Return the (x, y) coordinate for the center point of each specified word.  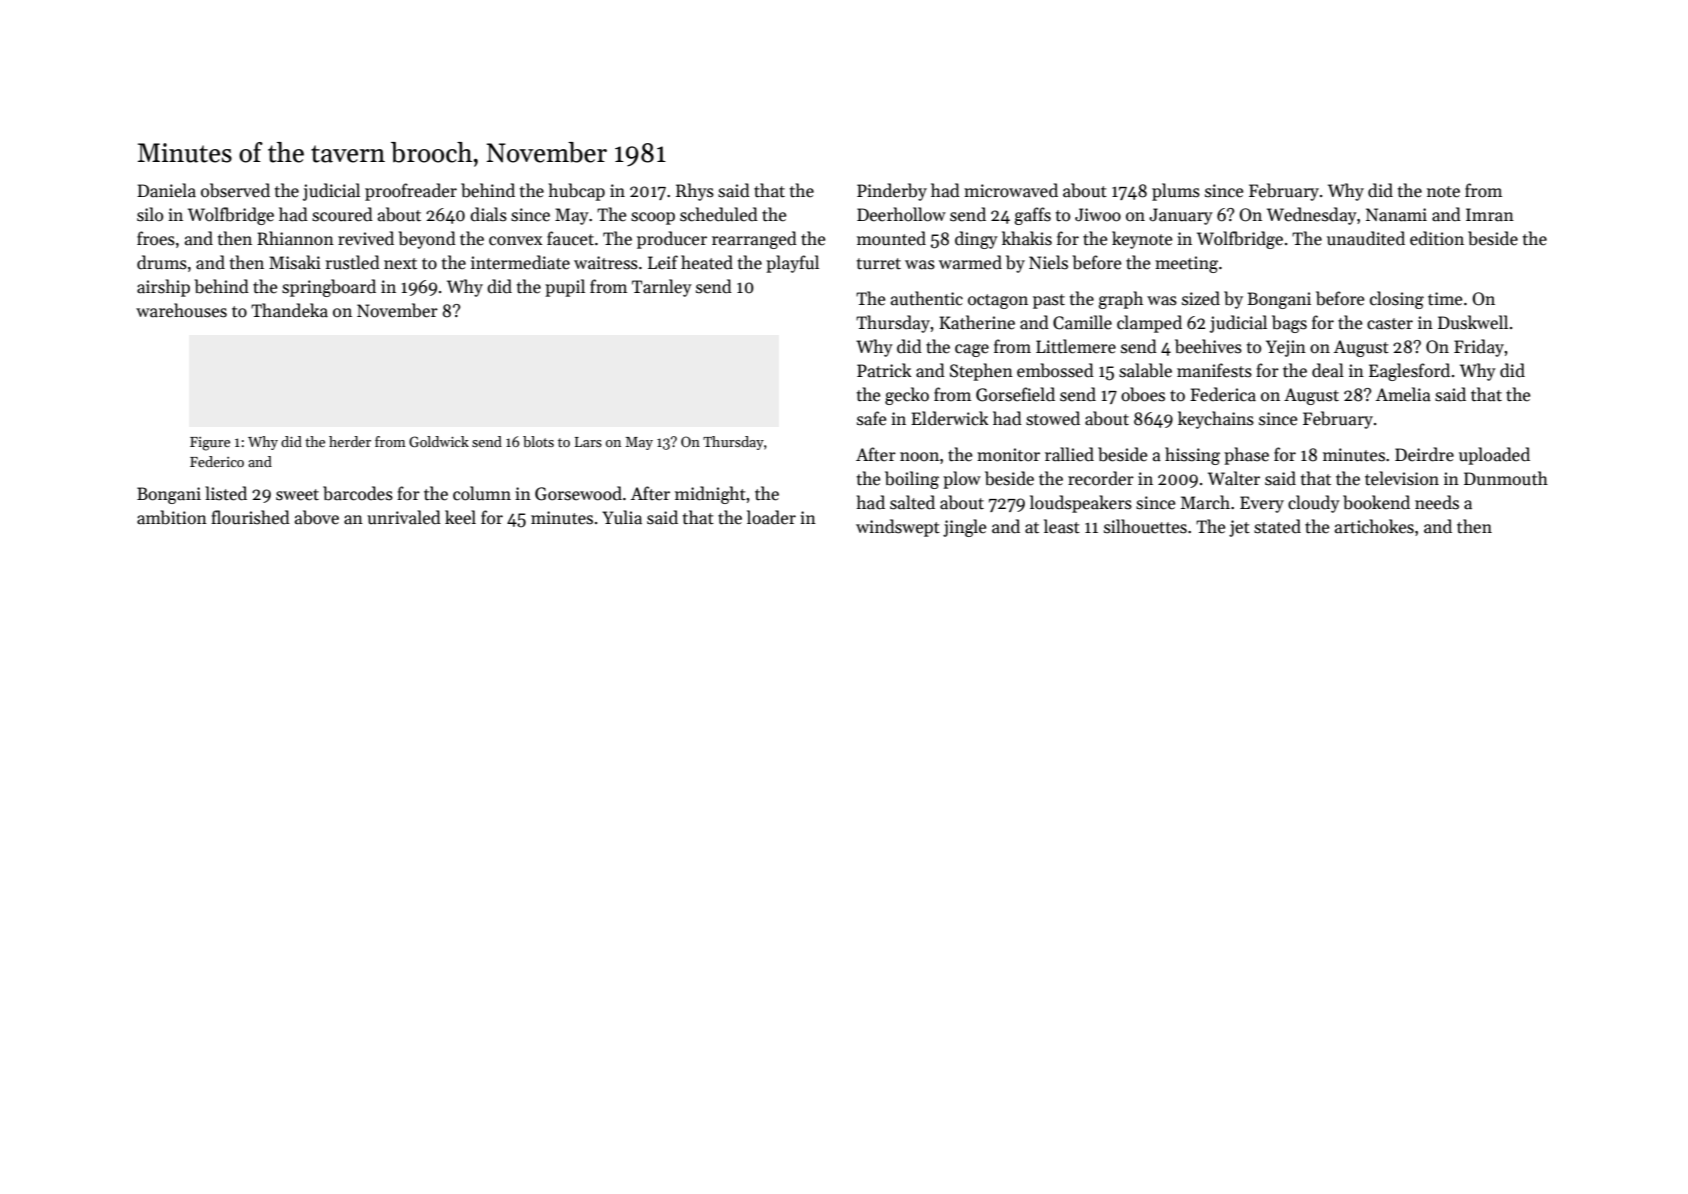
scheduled (719, 214)
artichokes (1374, 526)
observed (235, 190)
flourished (250, 517)
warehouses (181, 310)
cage (972, 350)
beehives (1208, 346)
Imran (1490, 215)
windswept (898, 528)
